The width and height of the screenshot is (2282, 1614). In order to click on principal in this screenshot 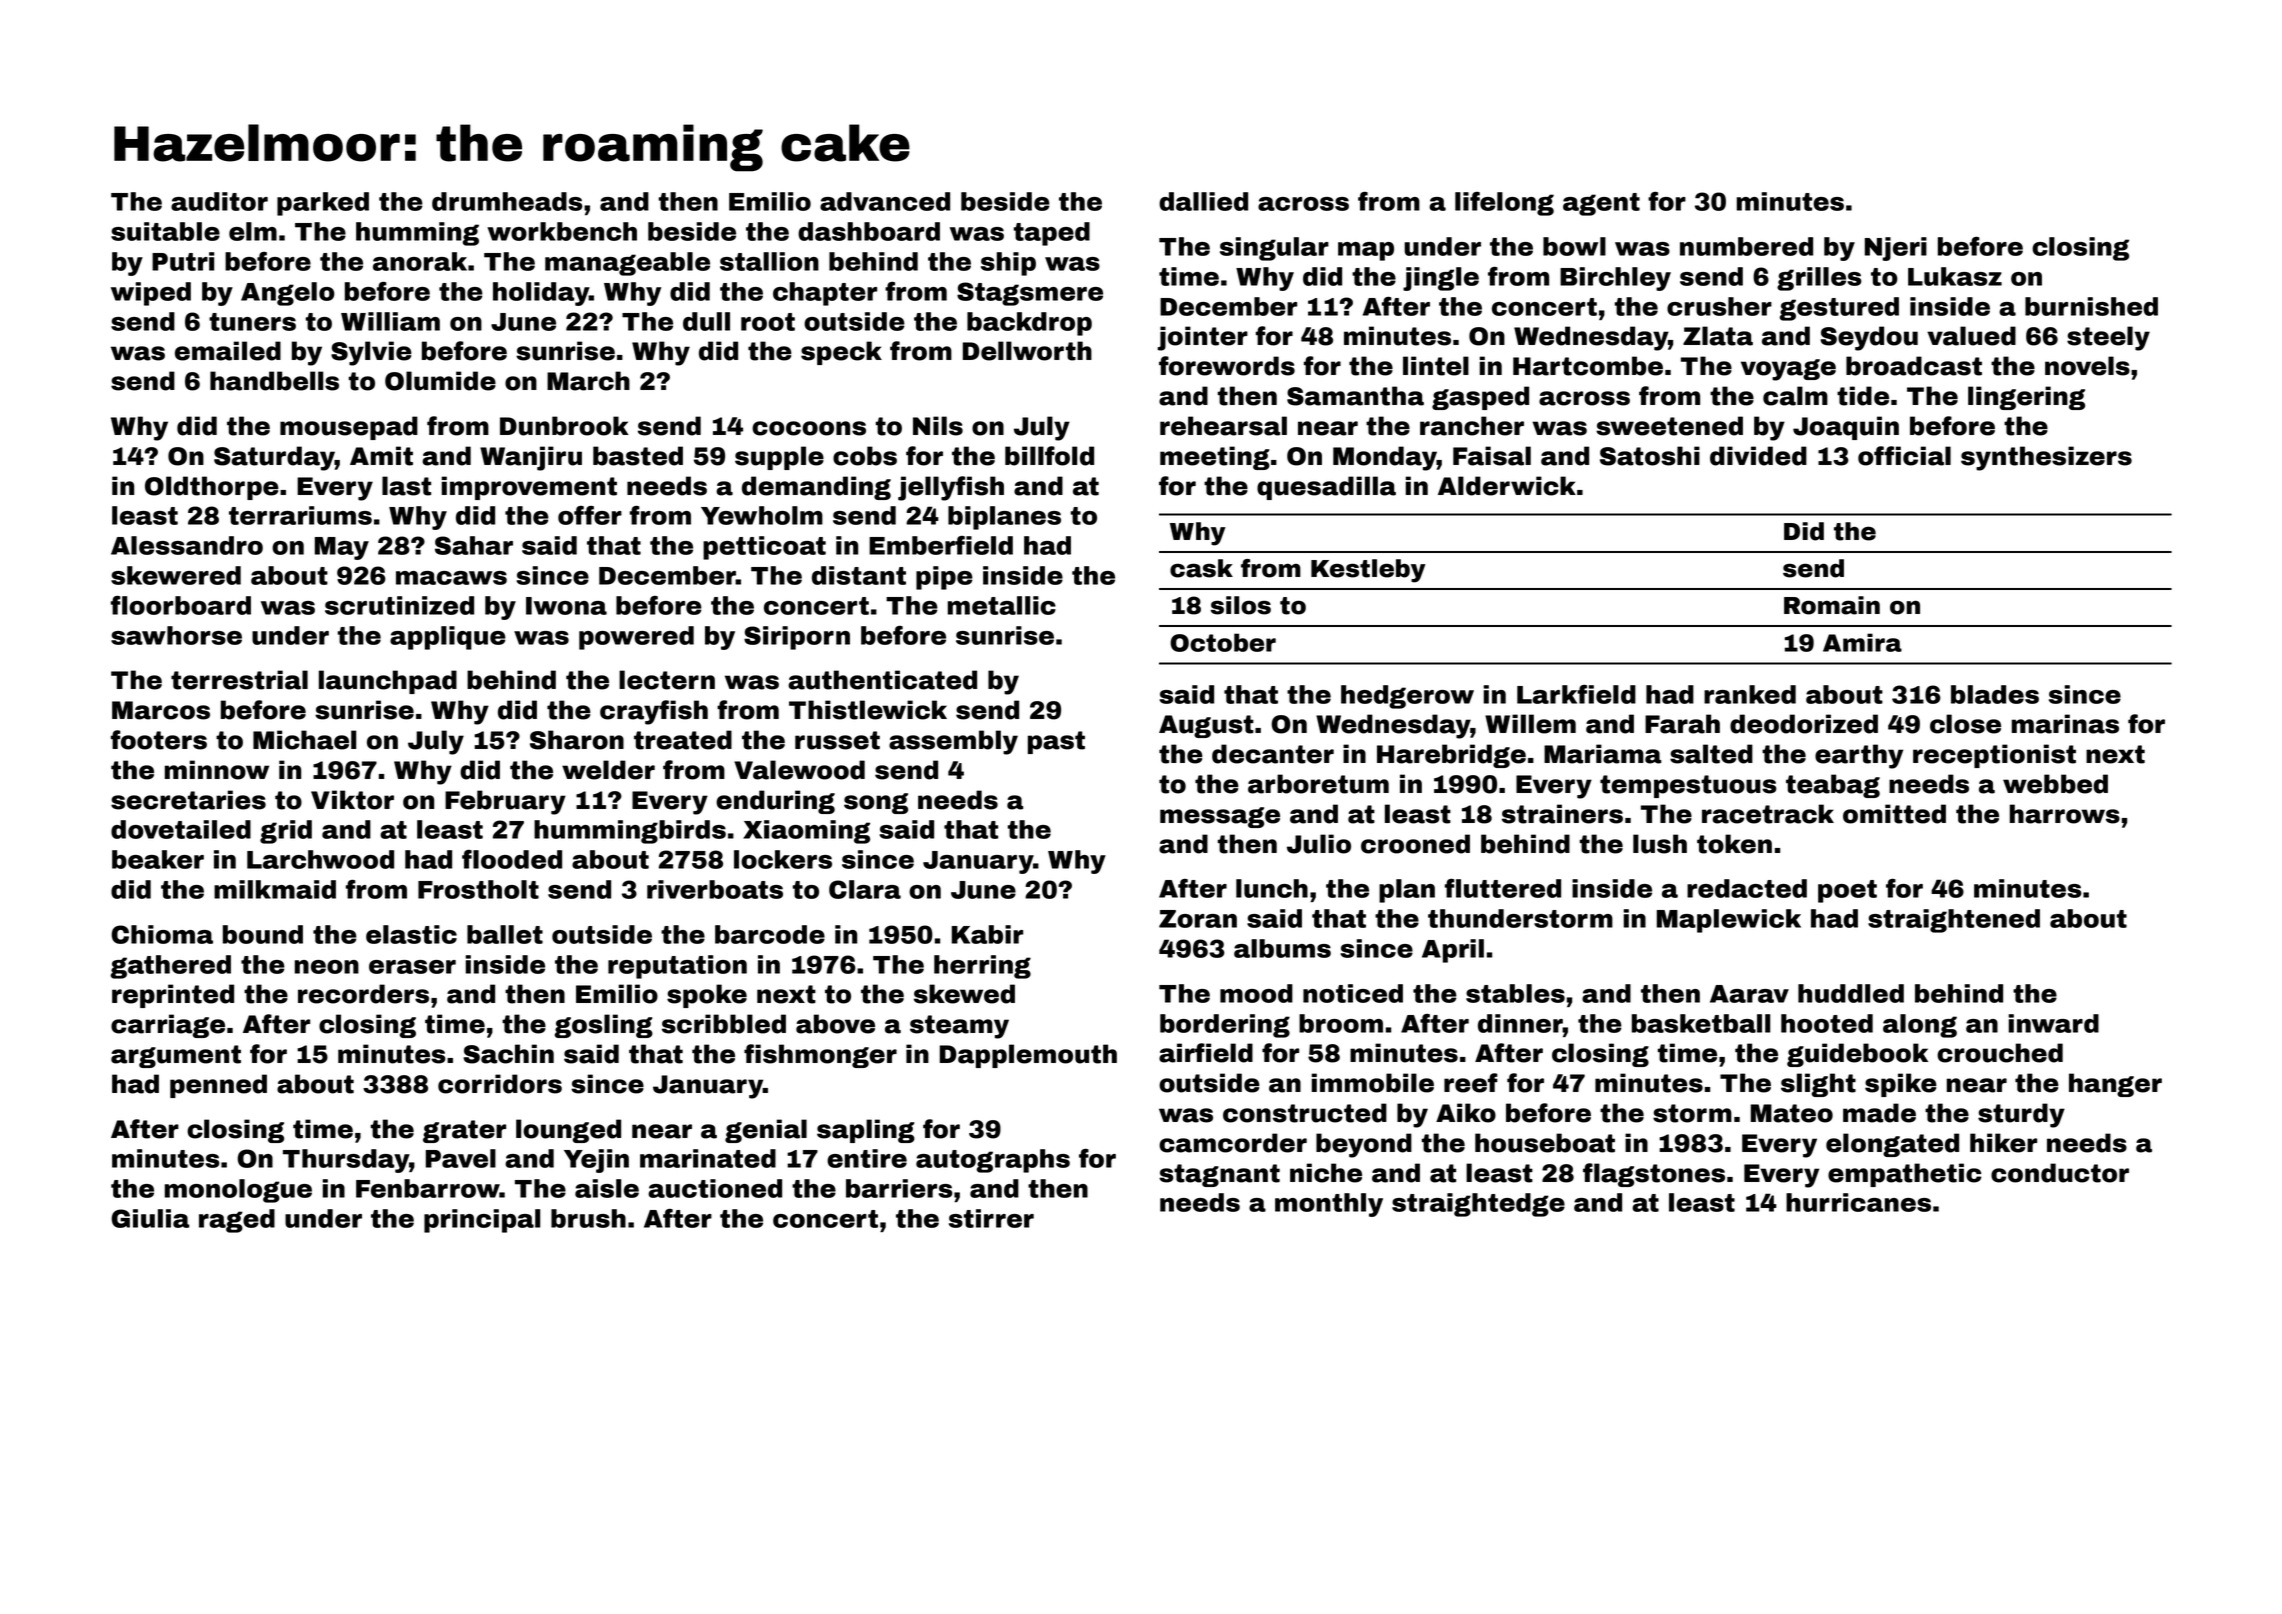, I will do `click(482, 1221)`.
